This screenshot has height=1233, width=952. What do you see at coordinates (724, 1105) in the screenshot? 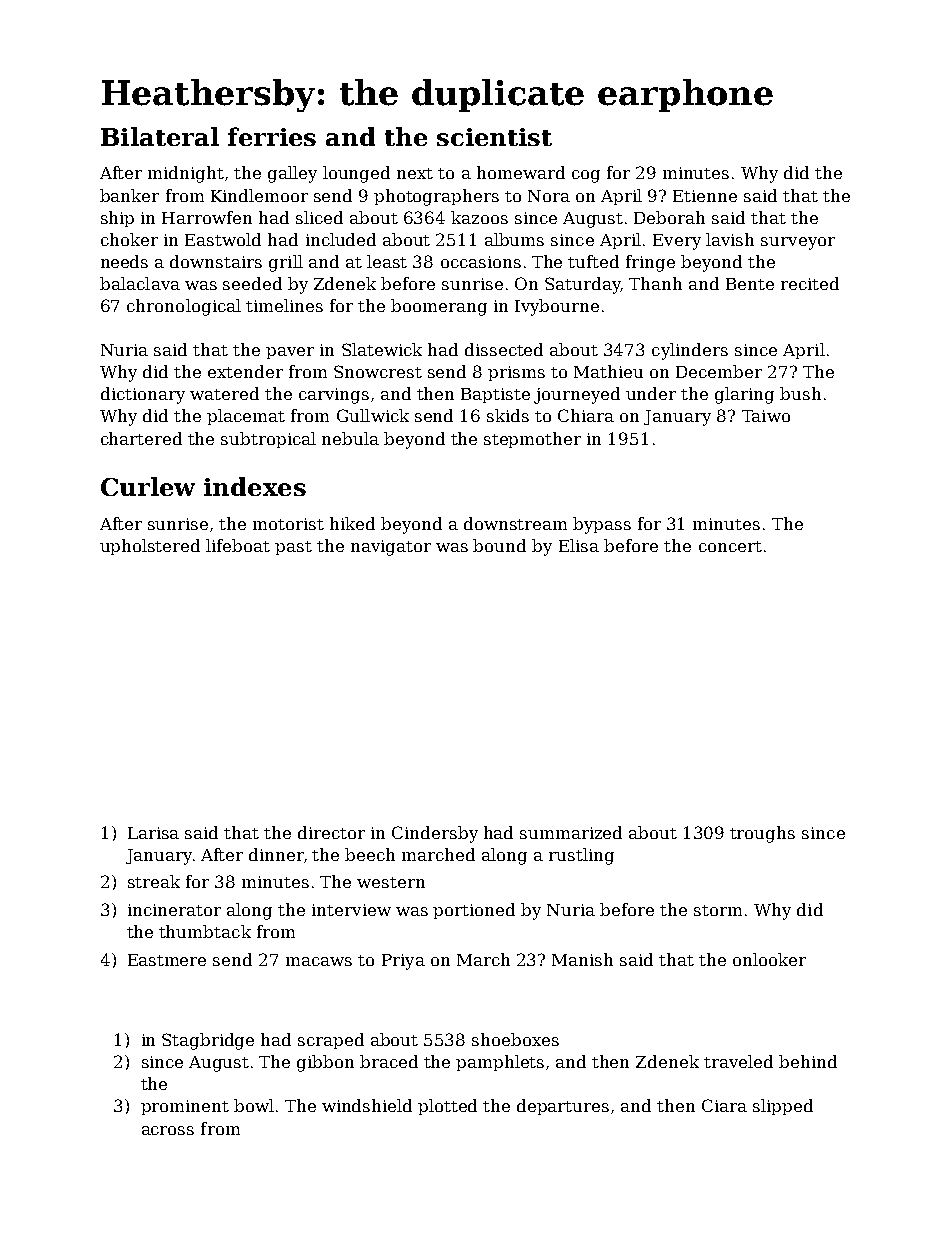
I see `Ciara` at bounding box center [724, 1105].
